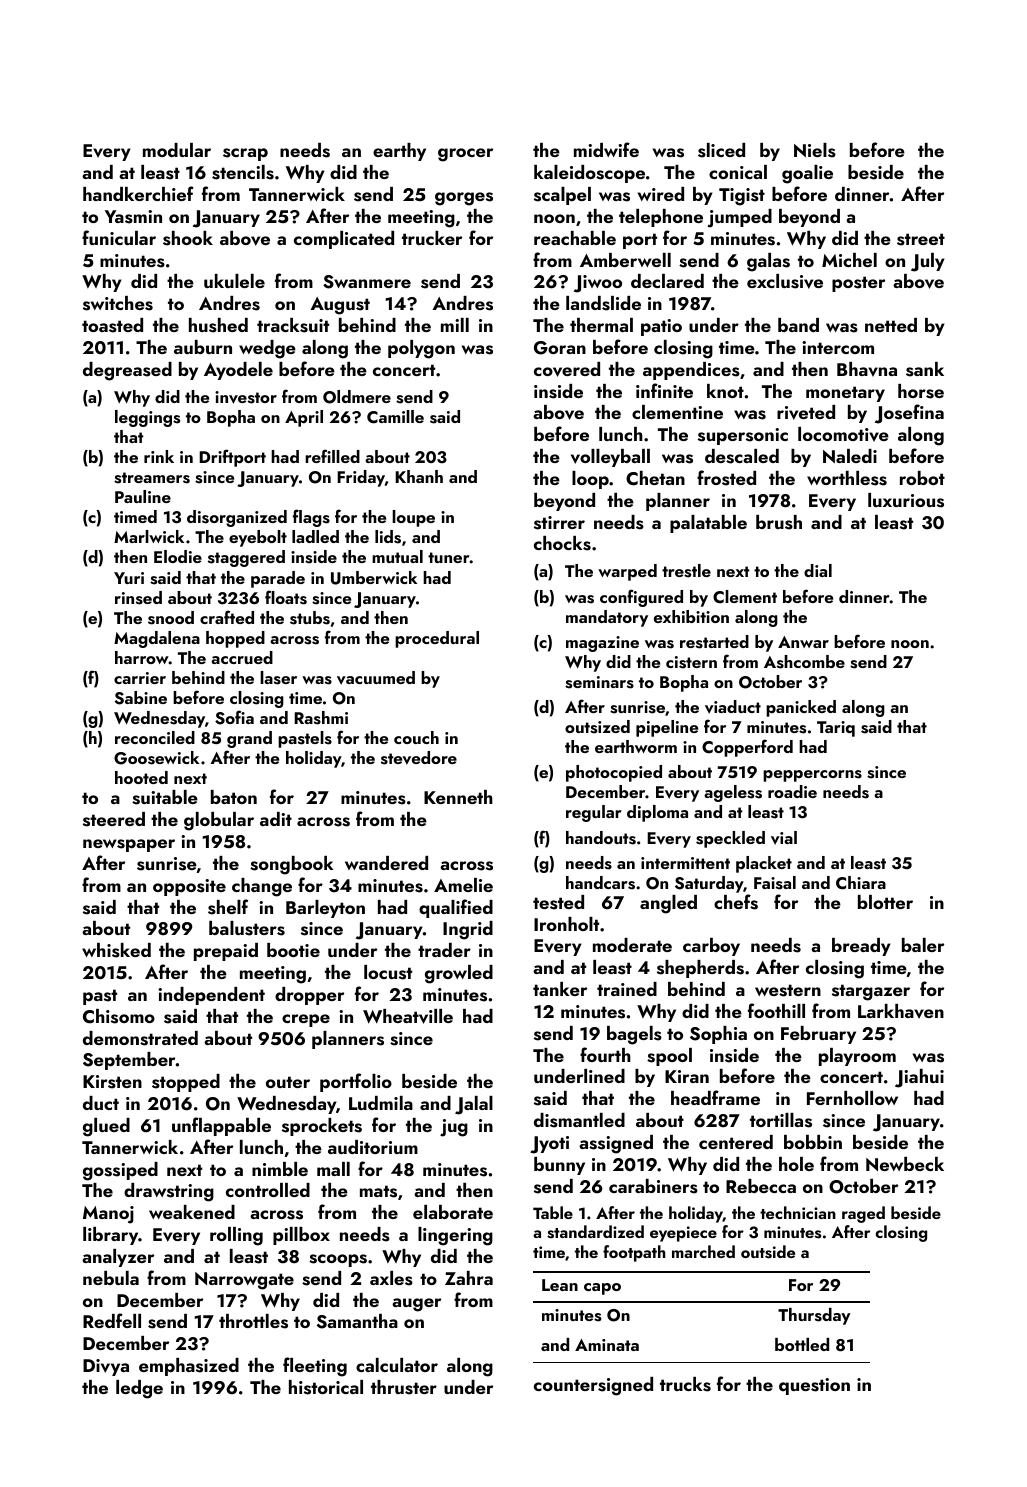 The width and height of the document is (1027, 1487). Describe the element at coordinates (559, 523) in the document. I see `stirrer` at that location.
